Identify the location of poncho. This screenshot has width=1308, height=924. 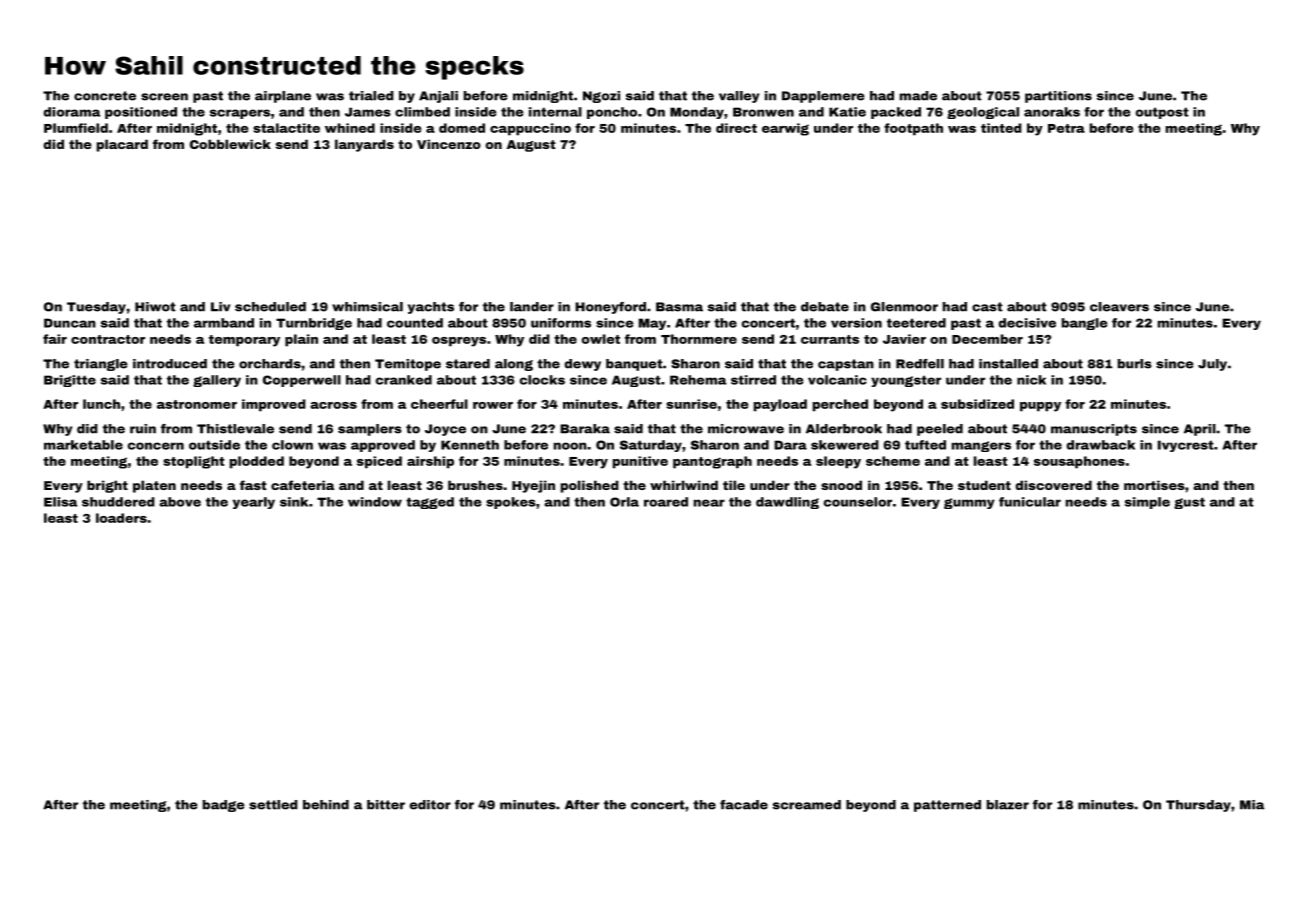
(612, 113).
